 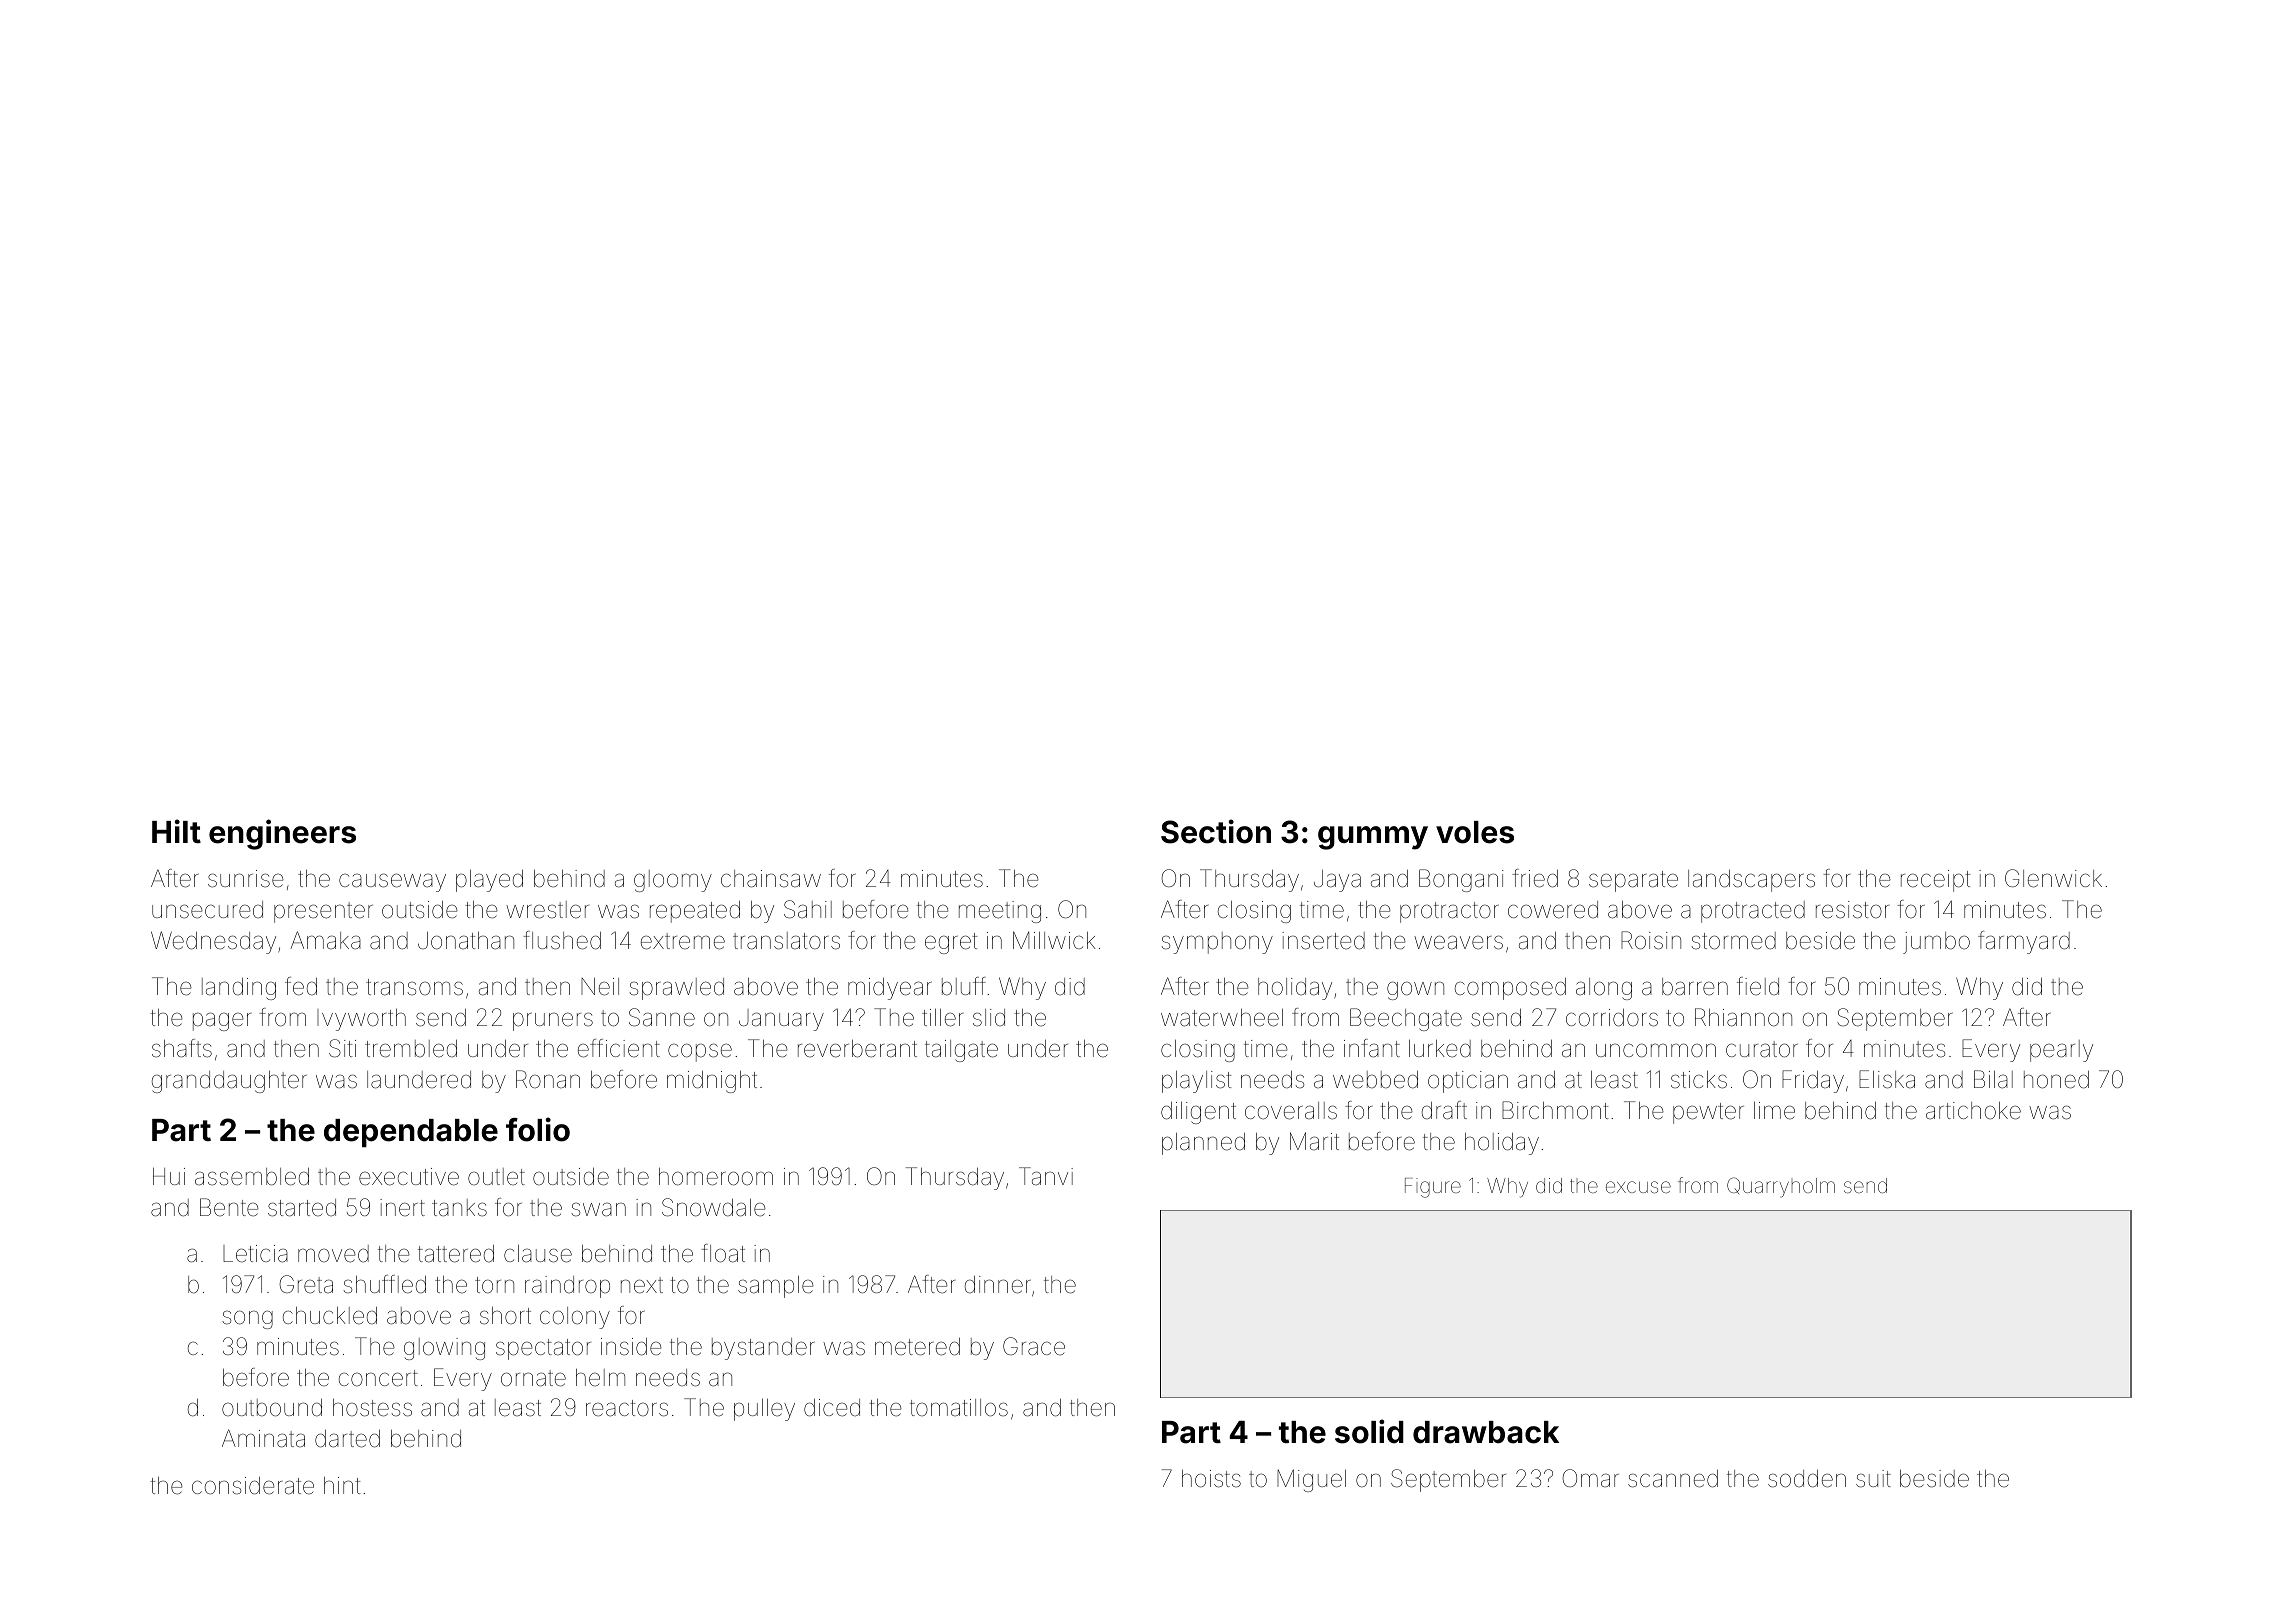 I want to click on drawback, so click(x=1486, y=1432).
